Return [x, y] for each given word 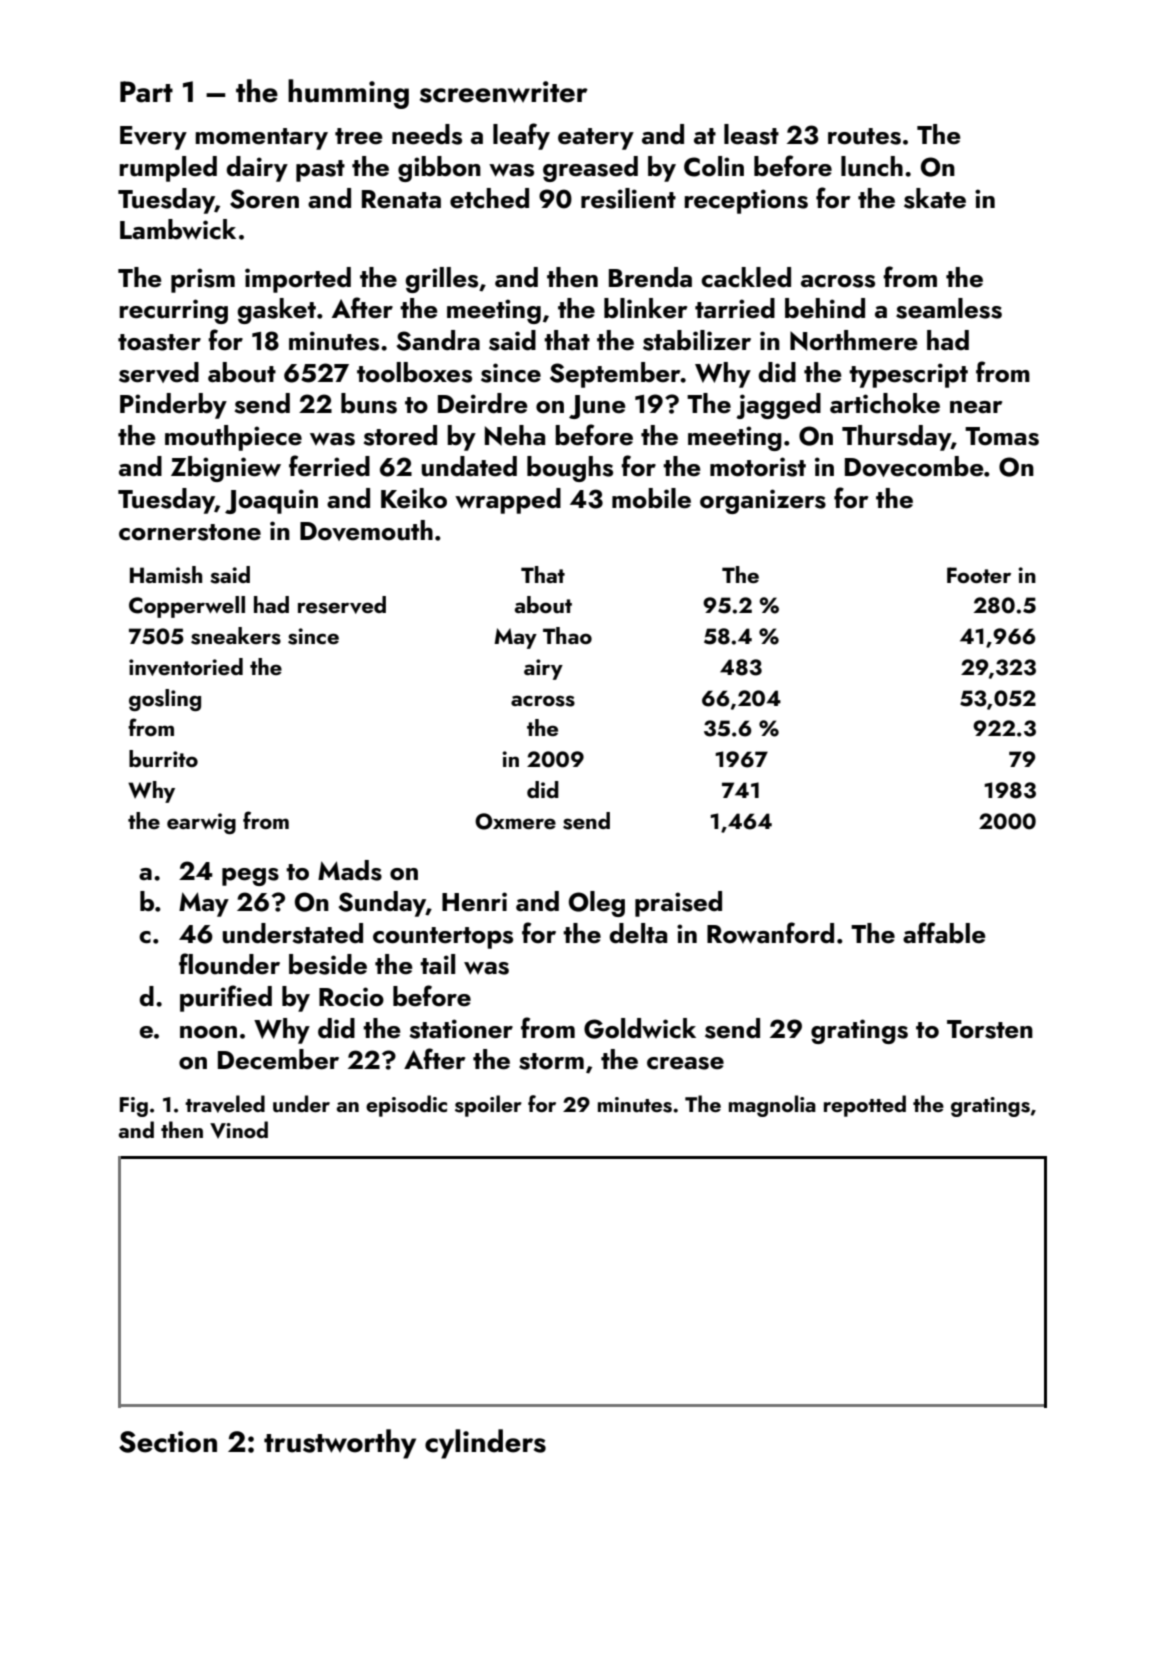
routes [864, 136]
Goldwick [640, 1028]
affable [944, 933]
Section [168, 1442]
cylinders [485, 1444]
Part [146, 92]
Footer [979, 575]
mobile [651, 498]
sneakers [236, 636]
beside [328, 964]
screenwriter [504, 92]
